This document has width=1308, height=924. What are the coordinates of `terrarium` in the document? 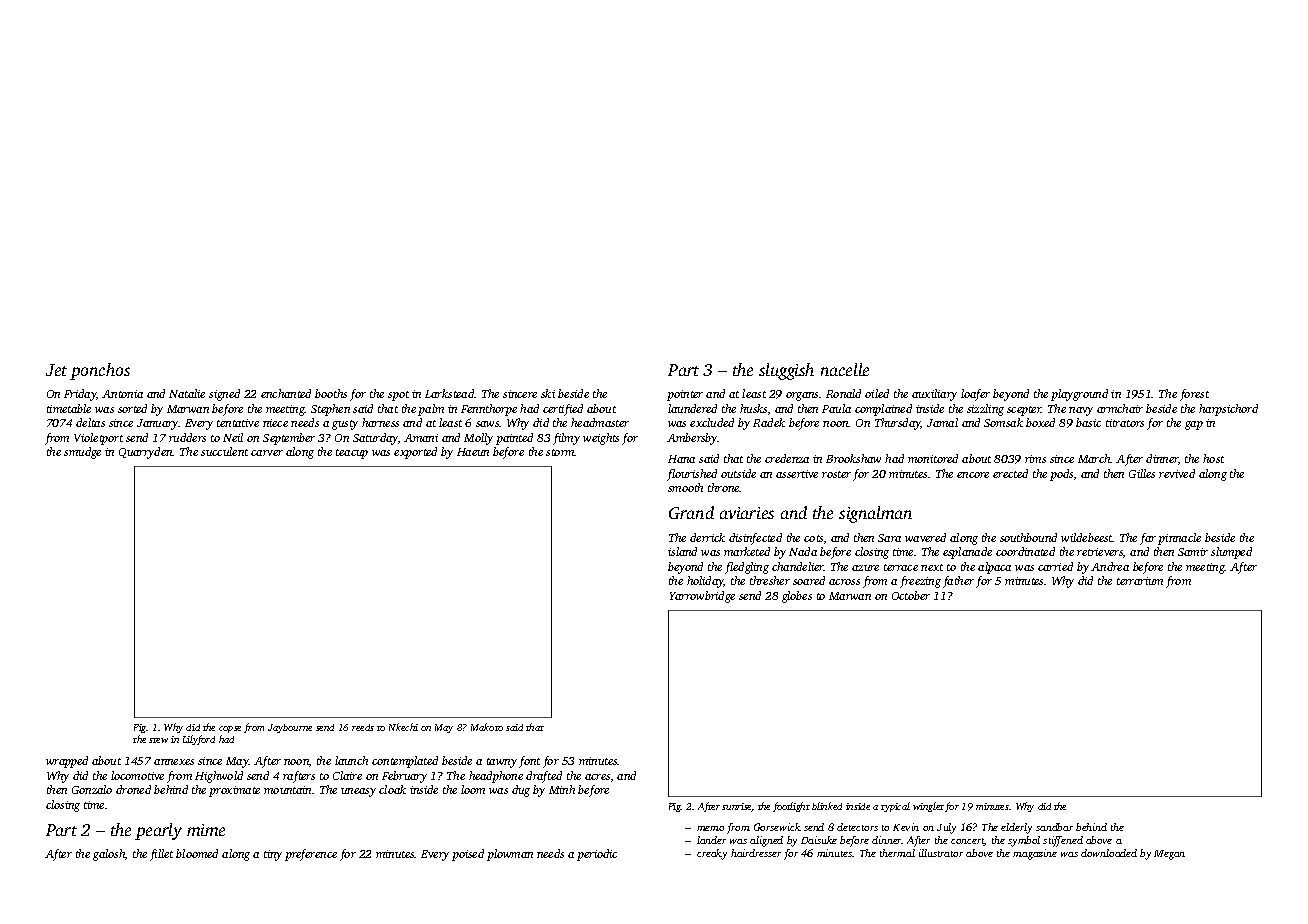 It's located at (1140, 581).
